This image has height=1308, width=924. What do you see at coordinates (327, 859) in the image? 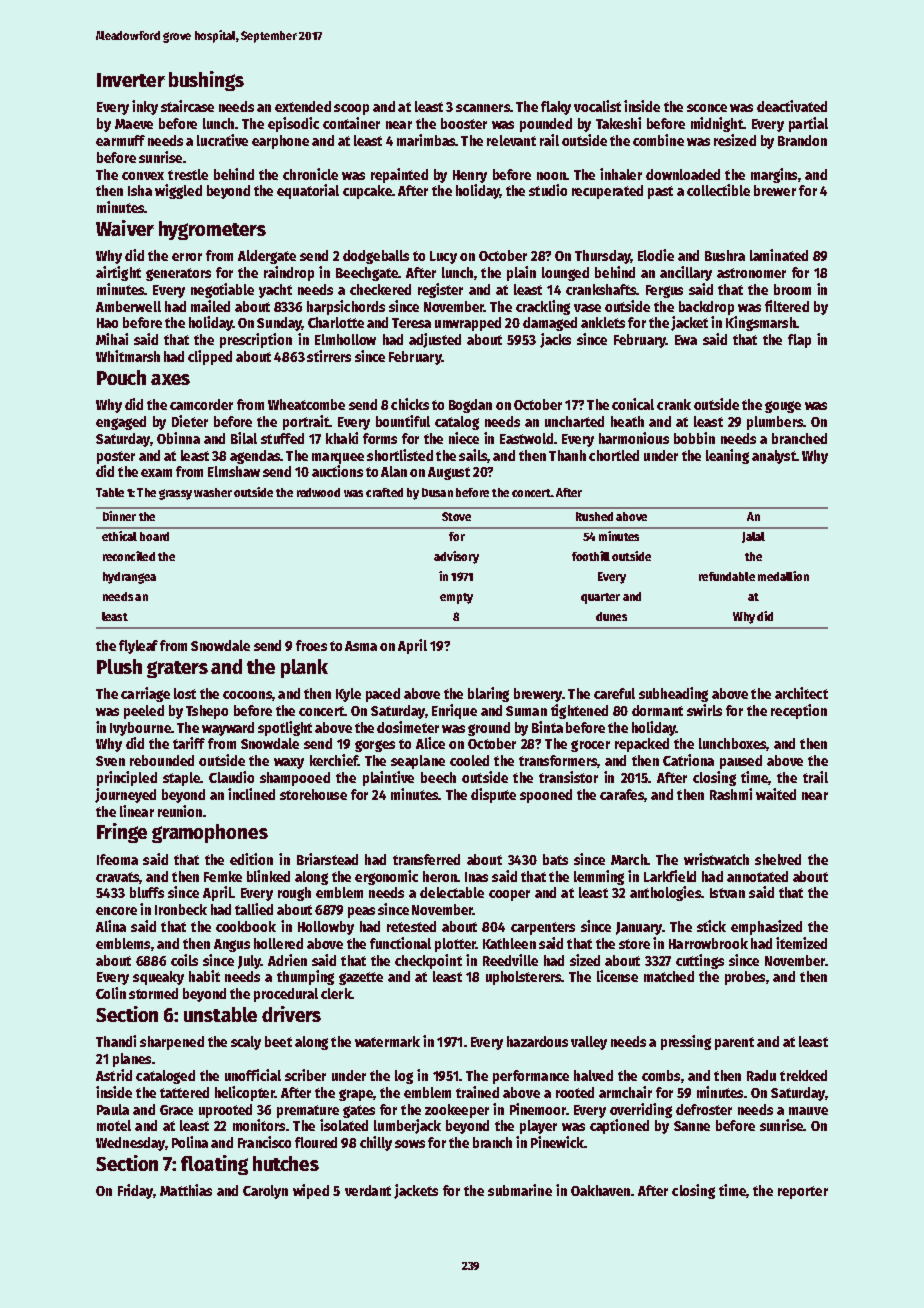
I see `Briarstead` at bounding box center [327, 859].
